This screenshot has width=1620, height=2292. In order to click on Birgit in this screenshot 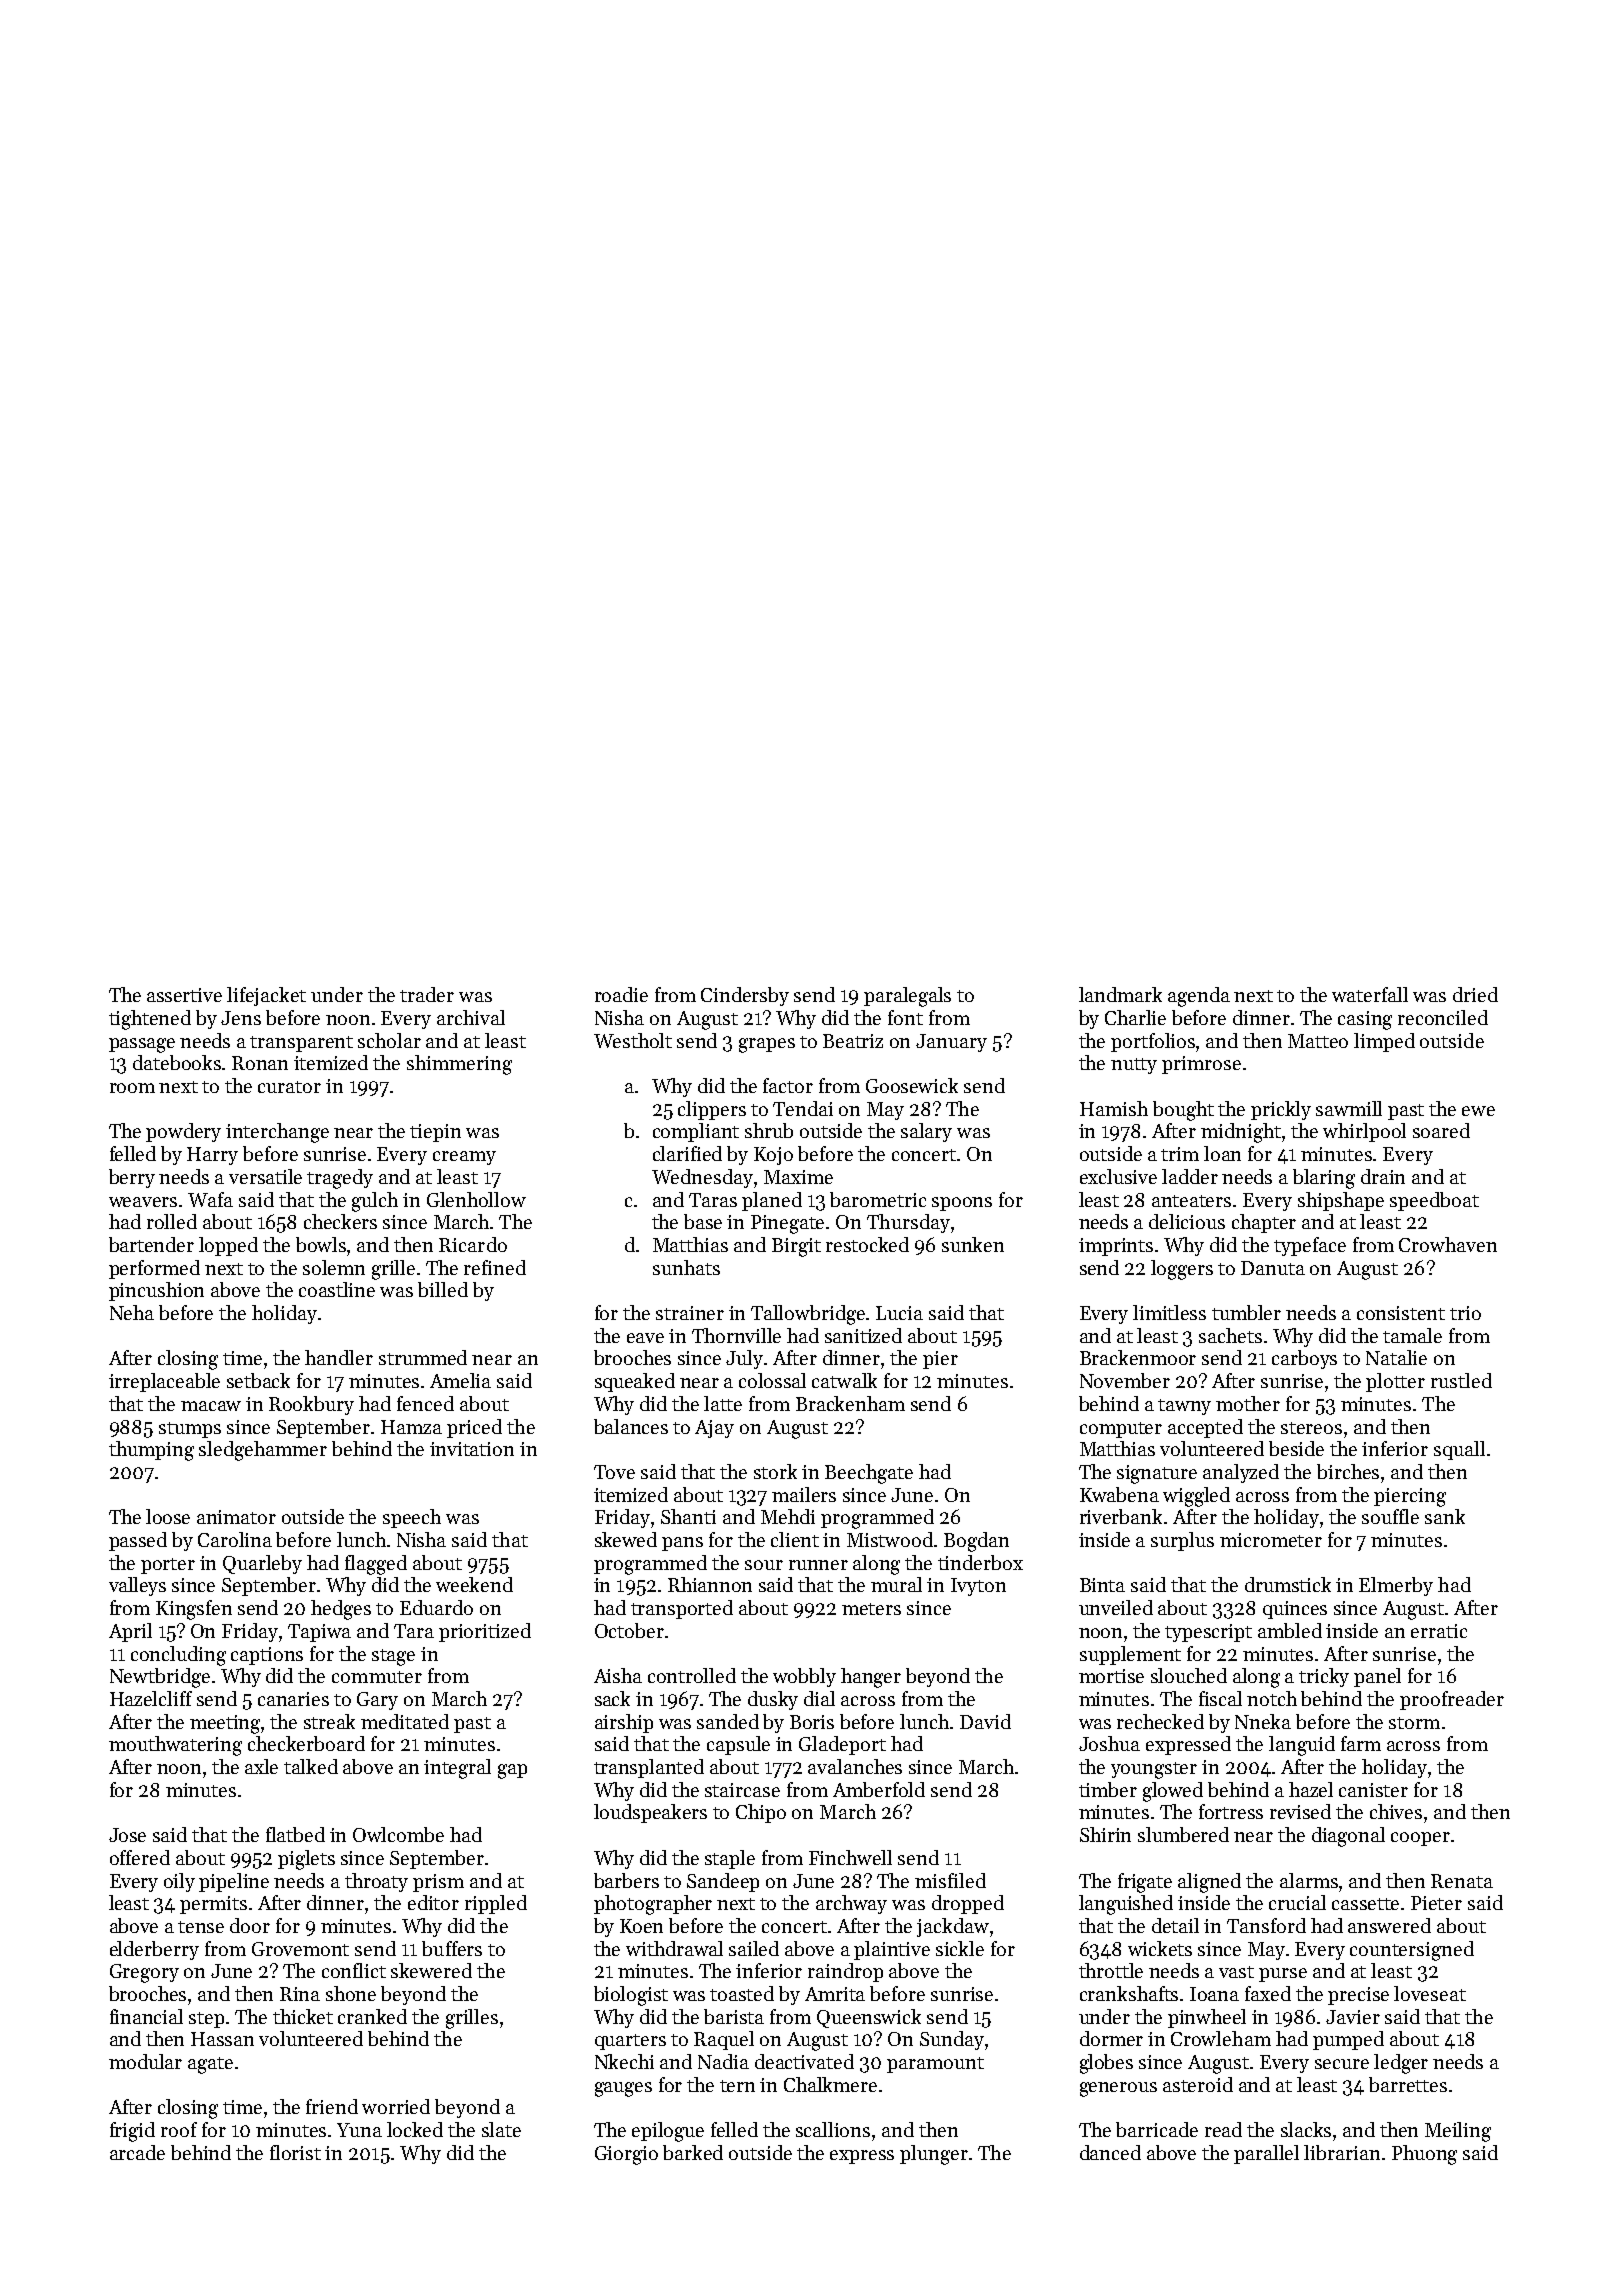, I will do `click(796, 1247)`.
